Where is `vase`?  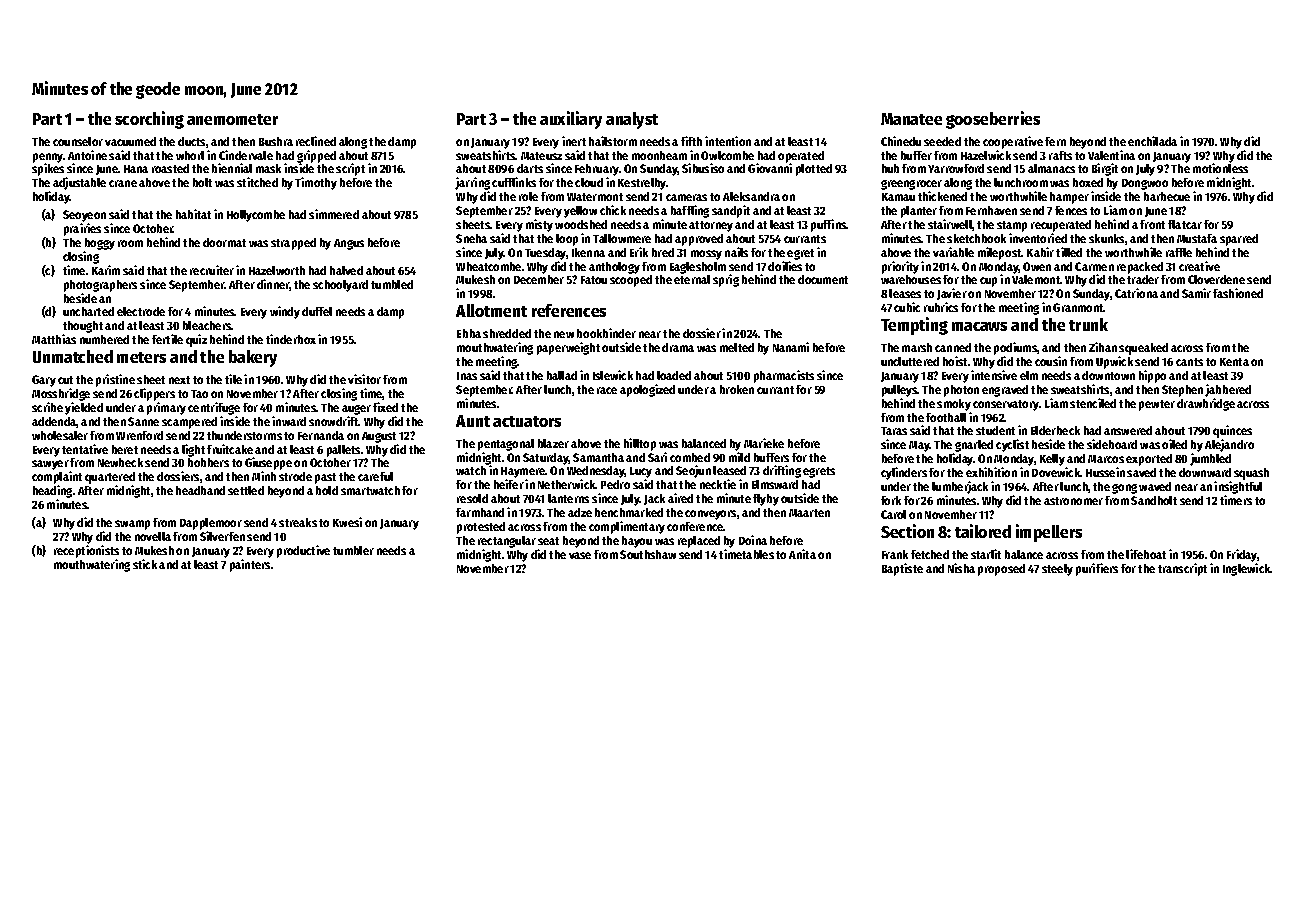 vase is located at coordinates (580, 555).
